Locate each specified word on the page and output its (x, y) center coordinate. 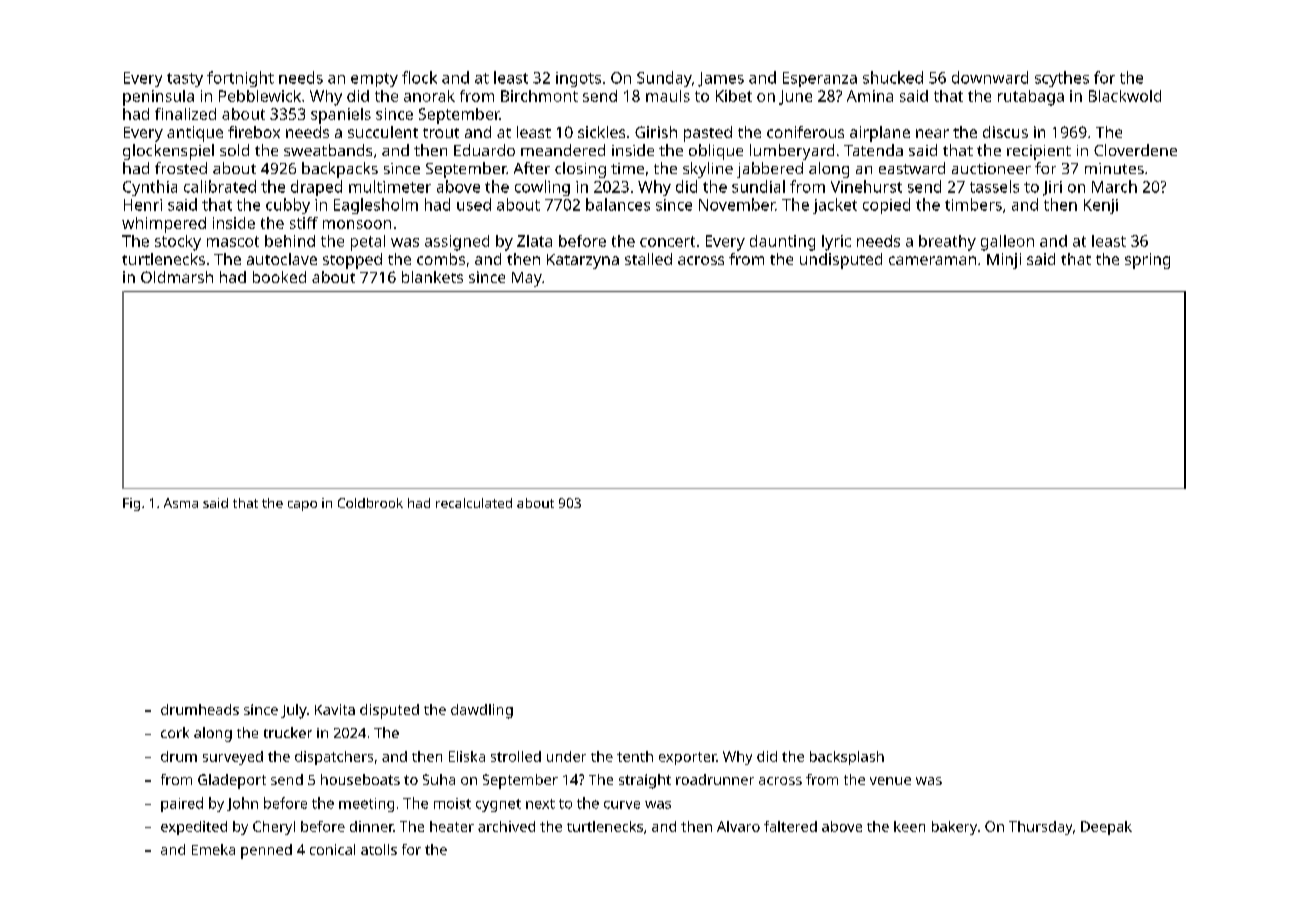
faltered (790, 826)
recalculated (474, 503)
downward (990, 77)
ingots (578, 79)
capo (302, 506)
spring (1147, 261)
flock (419, 77)
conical (332, 849)
